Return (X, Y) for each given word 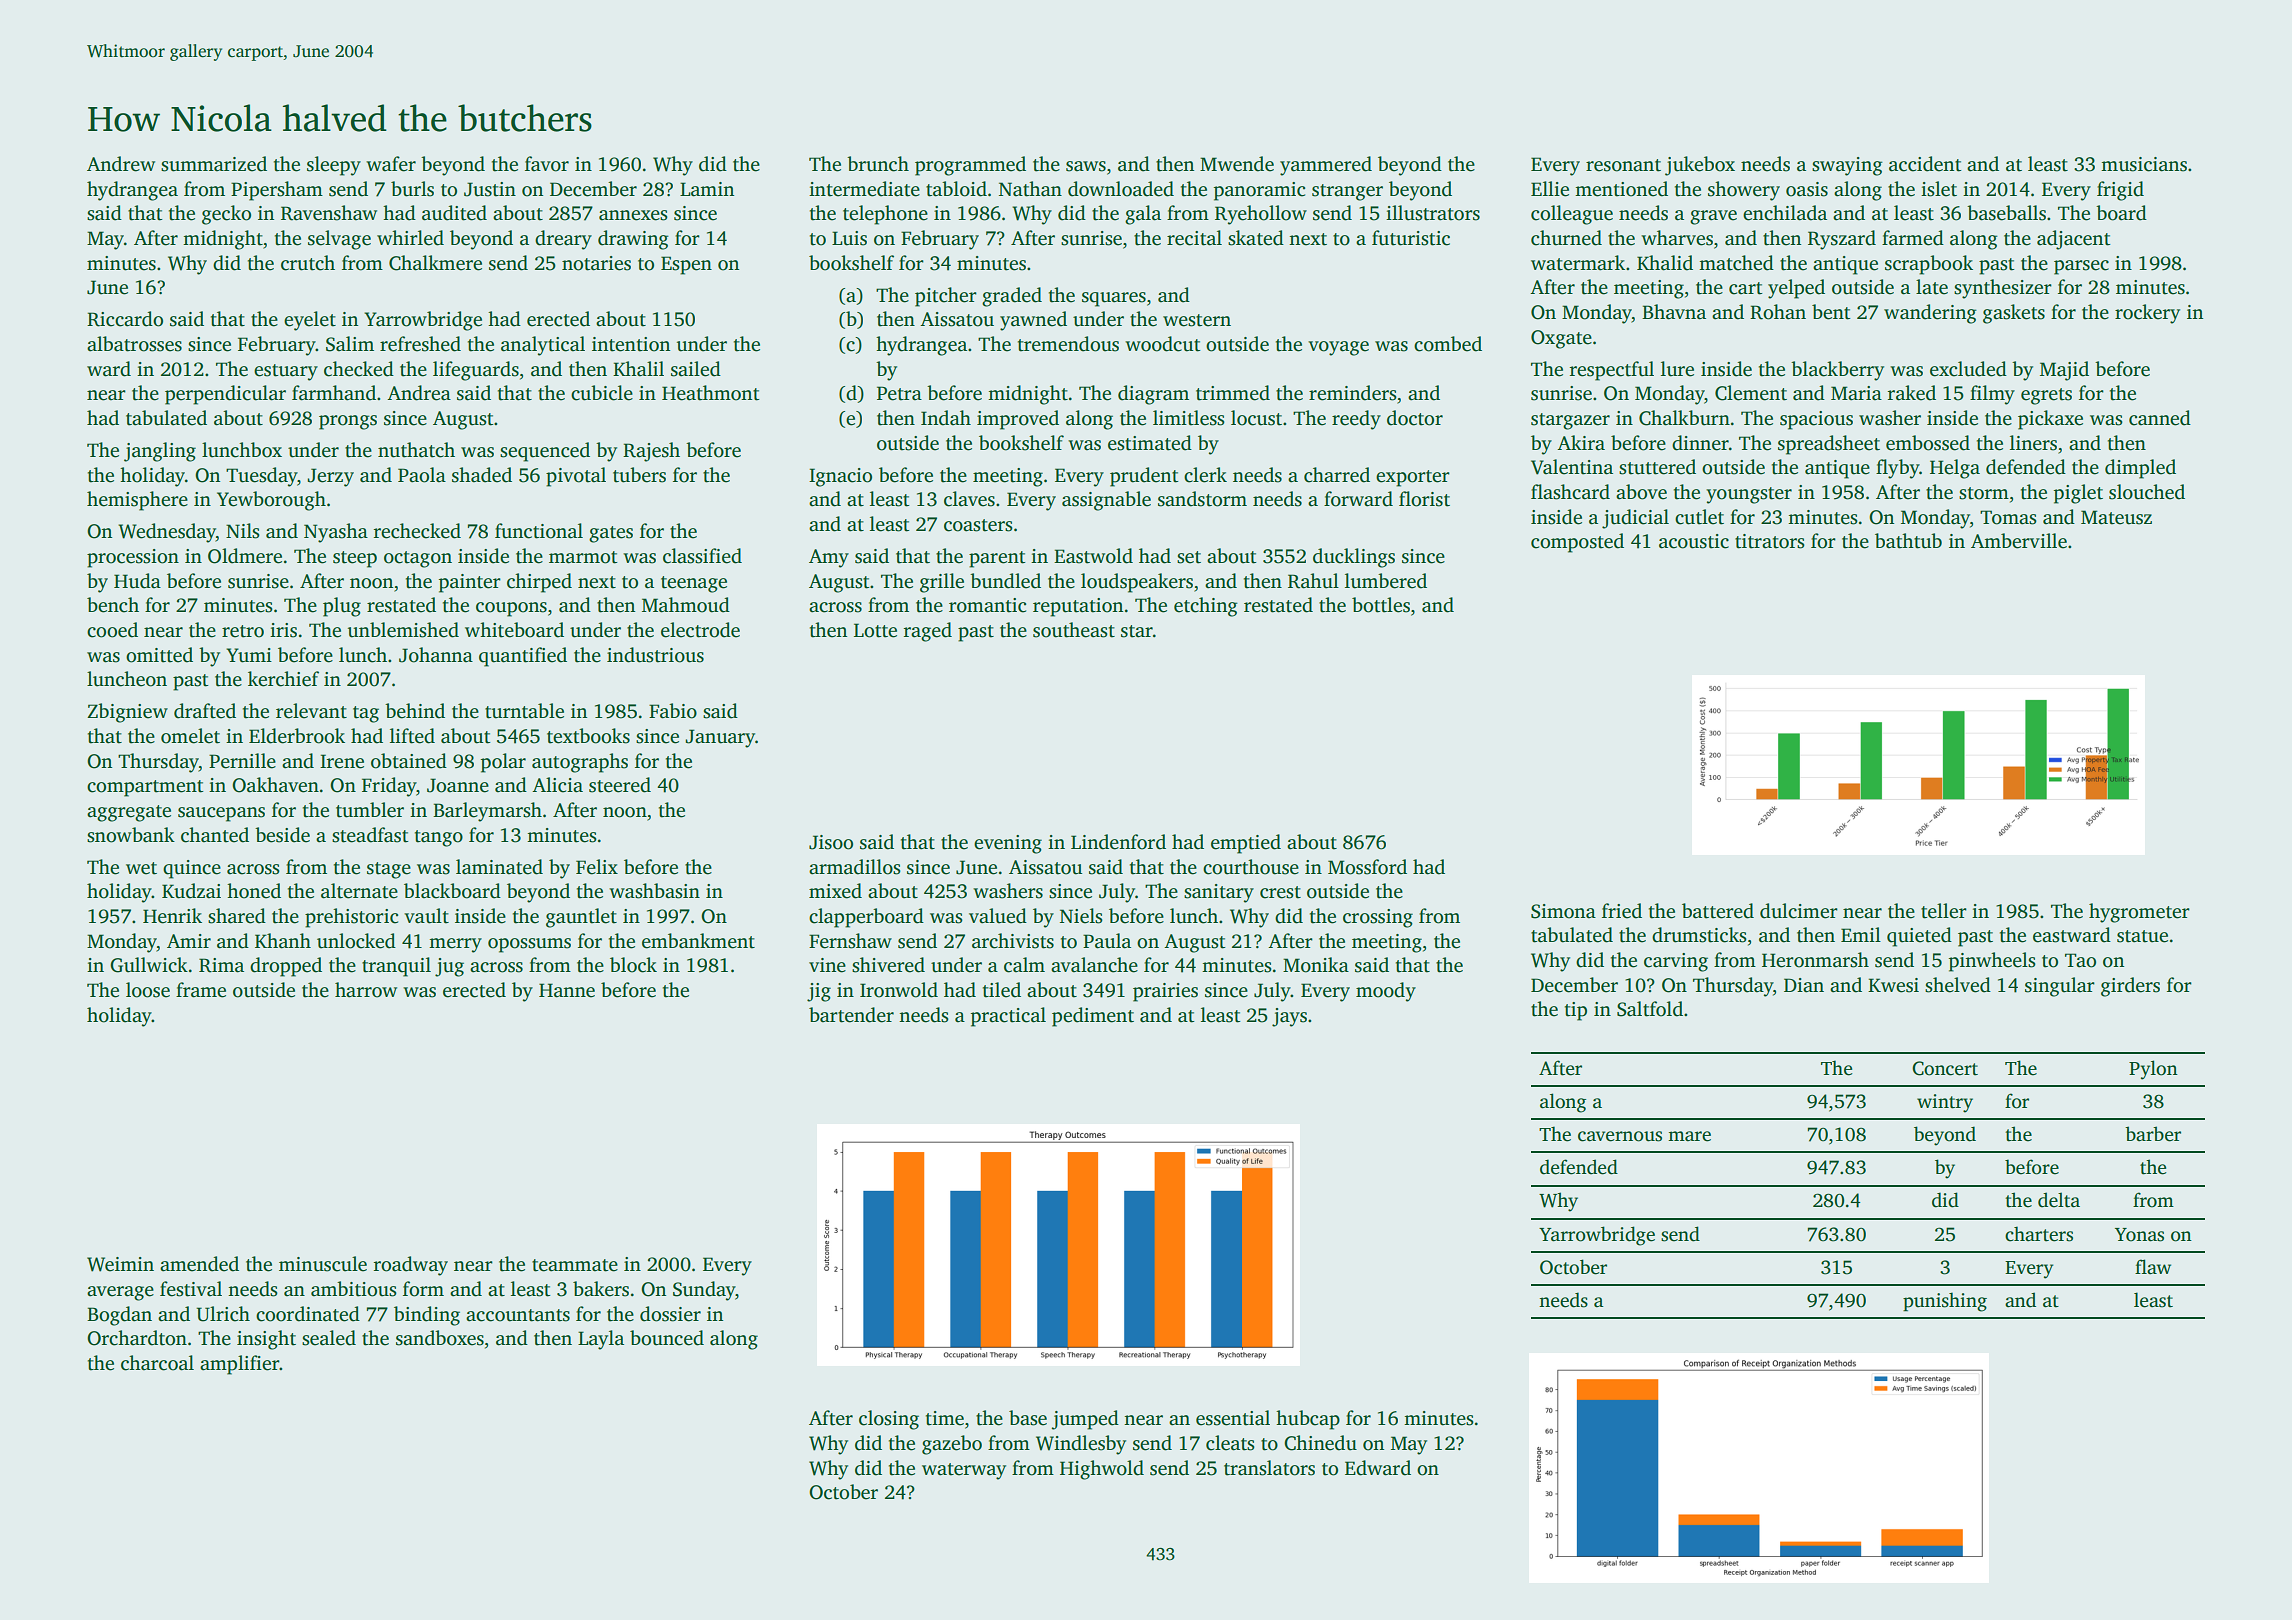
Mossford (1367, 867)
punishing (1945, 1302)
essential (1233, 1418)
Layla (601, 1340)
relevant (311, 711)
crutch (308, 263)
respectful (1612, 371)
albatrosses (134, 344)
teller (1944, 911)
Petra (899, 393)
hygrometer (2139, 913)
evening (1008, 844)
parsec (2081, 267)
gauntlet (581, 918)
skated (1256, 238)
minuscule (323, 1264)
